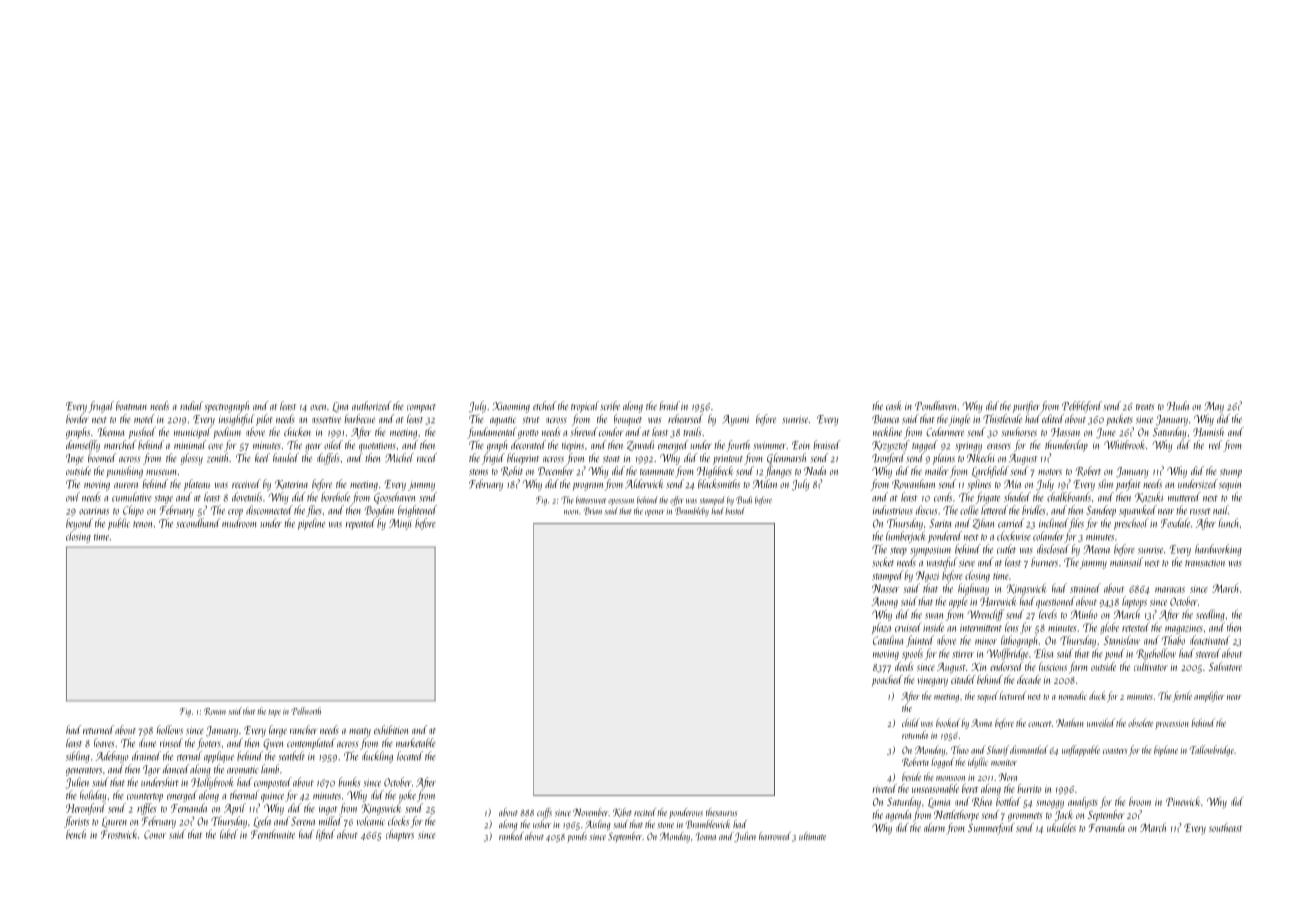  Describe the element at coordinates (887, 680) in the screenshot. I see `poached` at that location.
